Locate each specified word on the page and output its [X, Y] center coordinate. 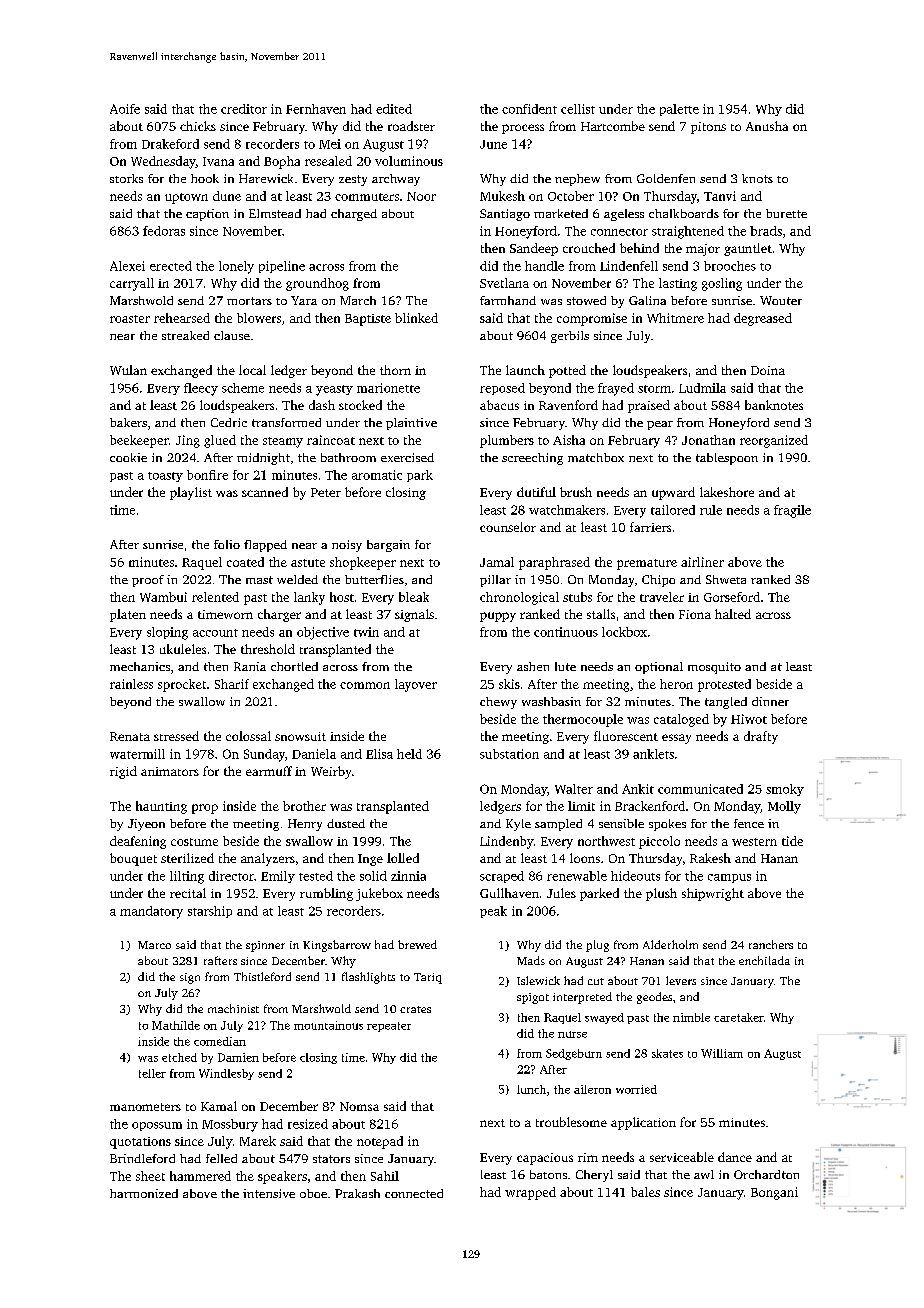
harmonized [144, 1193]
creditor [244, 109]
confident [529, 109]
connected [414, 1193]
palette [679, 110]
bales [645, 1192]
